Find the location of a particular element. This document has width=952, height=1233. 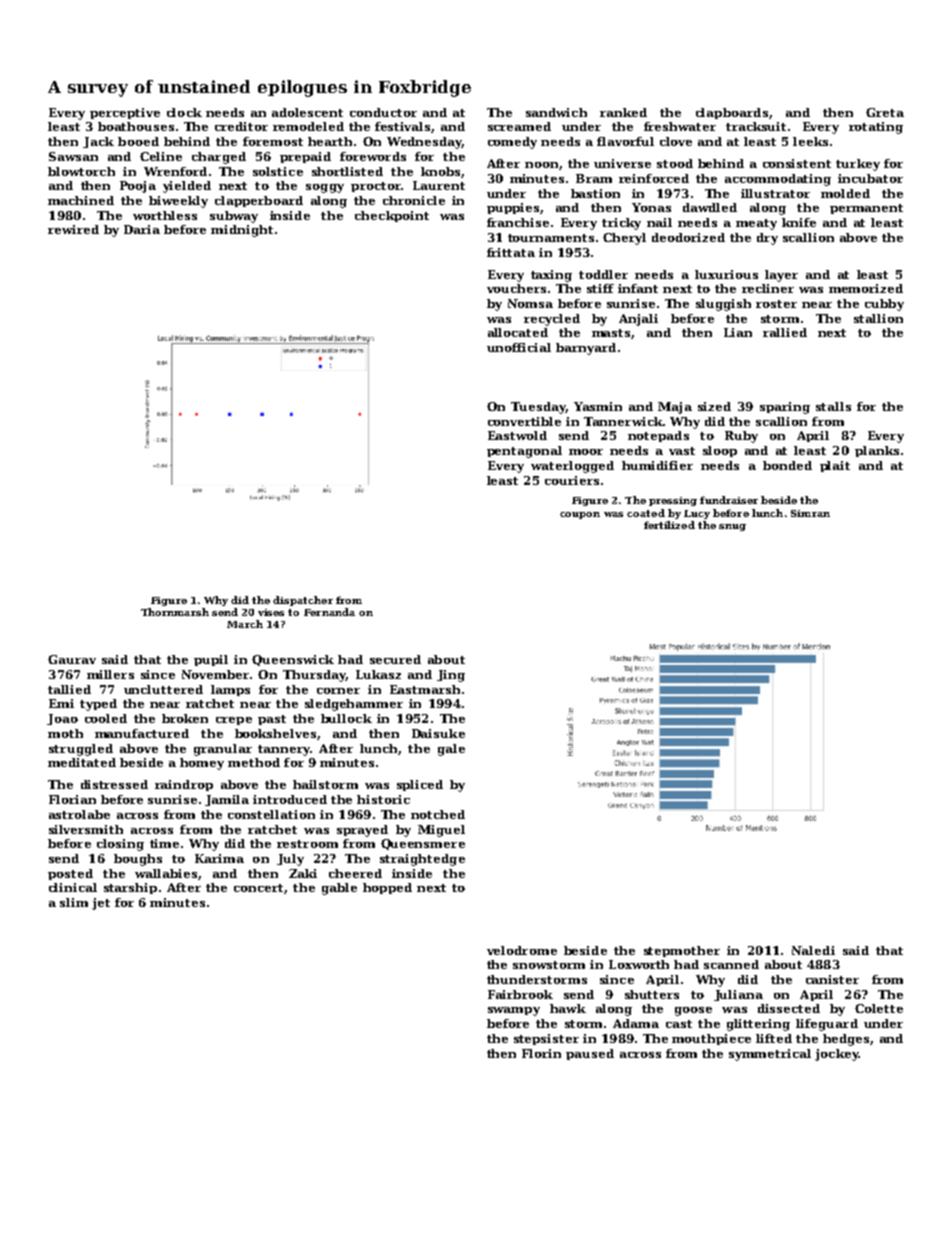

allocated is located at coordinates (518, 332).
